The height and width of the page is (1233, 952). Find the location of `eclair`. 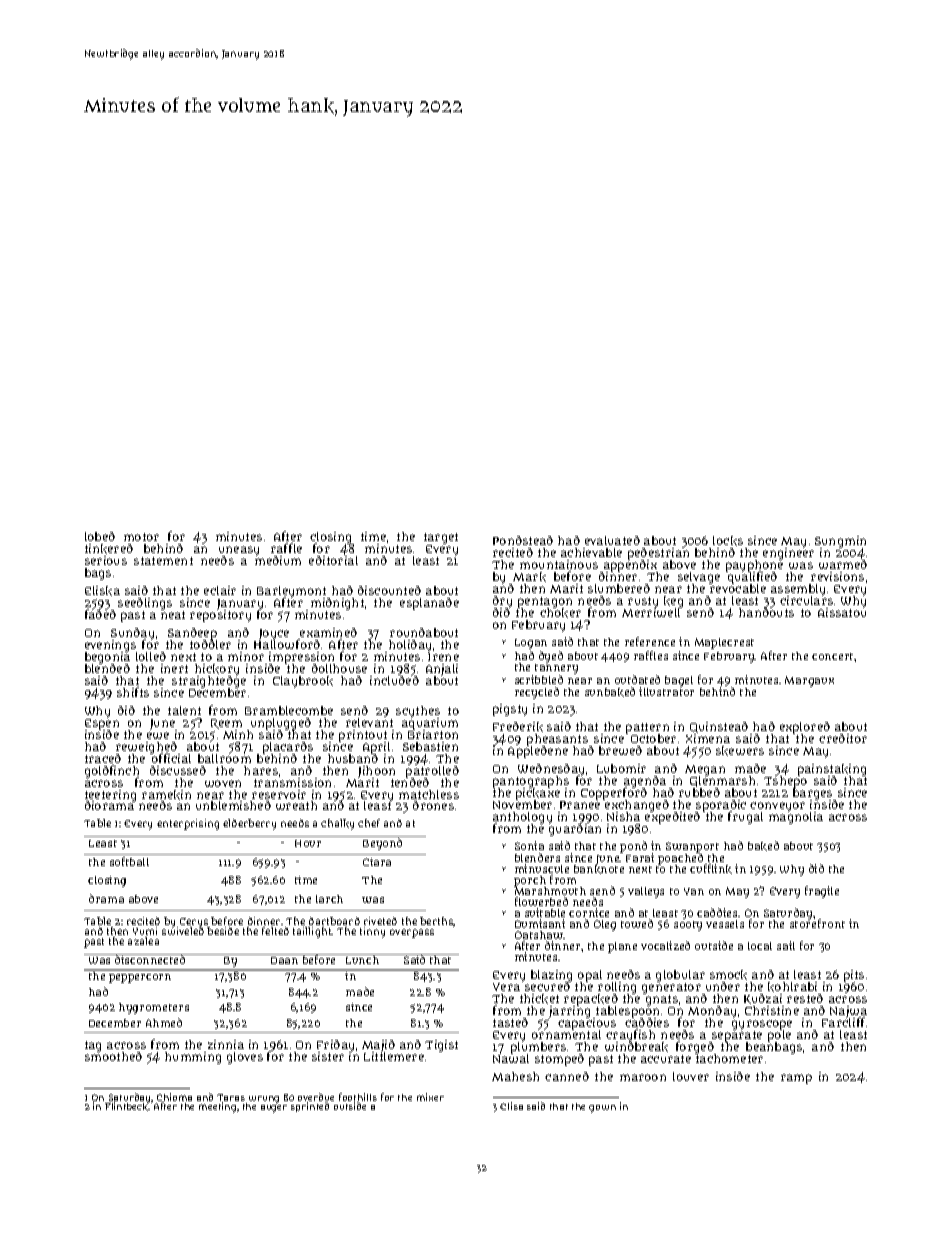

eclair is located at coordinates (220, 590).
